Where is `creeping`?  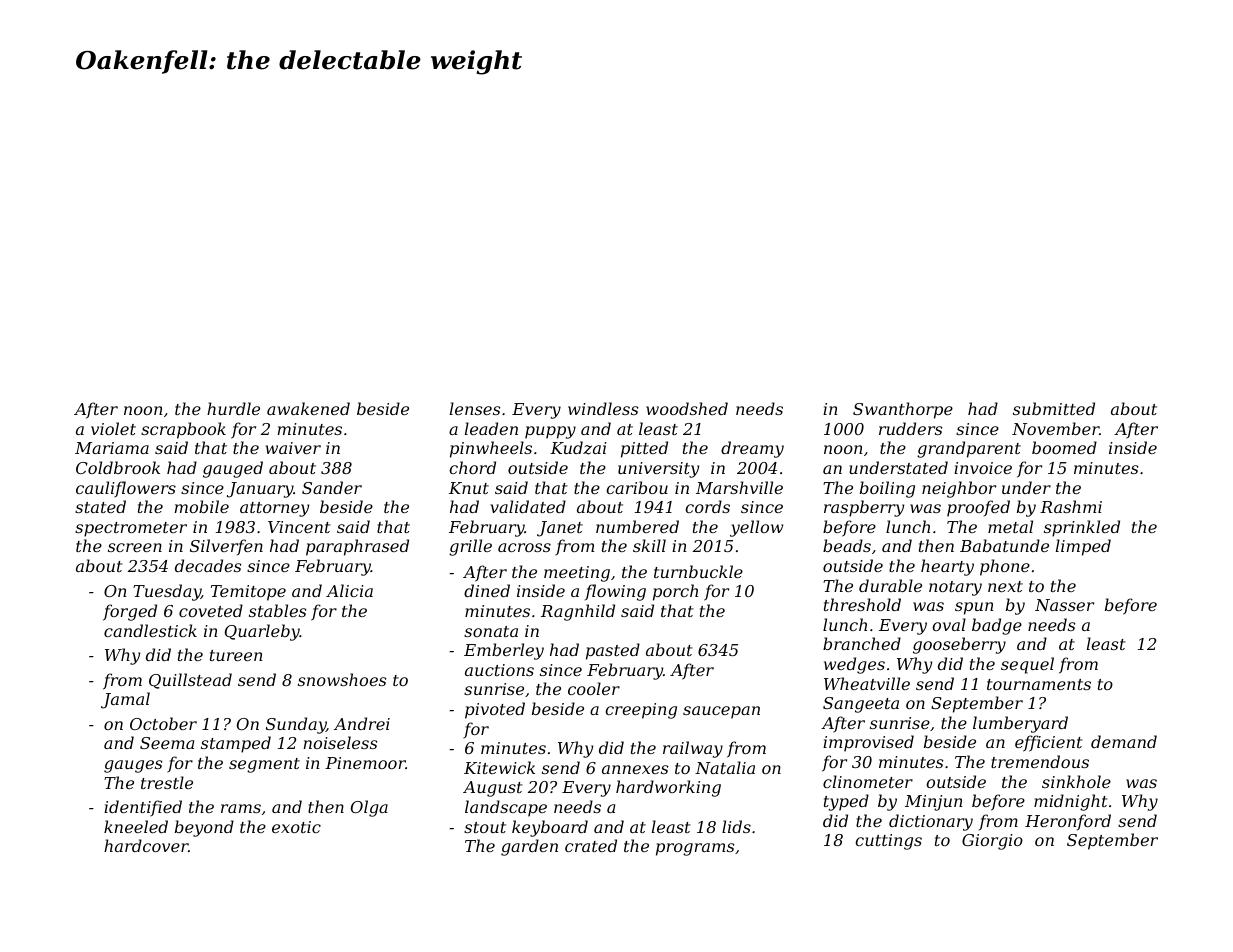
creeping is located at coordinates (641, 711).
